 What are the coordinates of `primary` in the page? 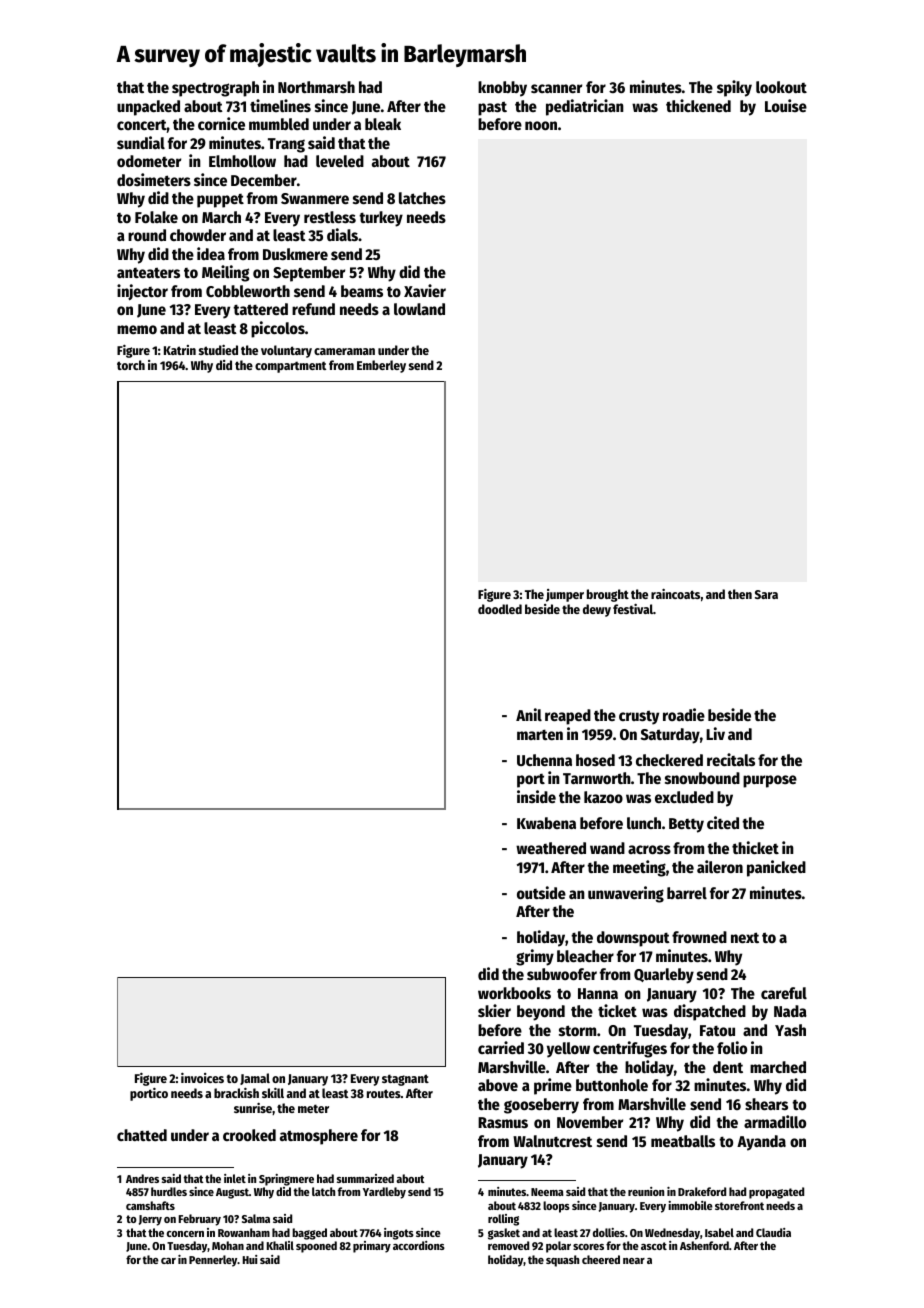 It's located at (372, 1247).
